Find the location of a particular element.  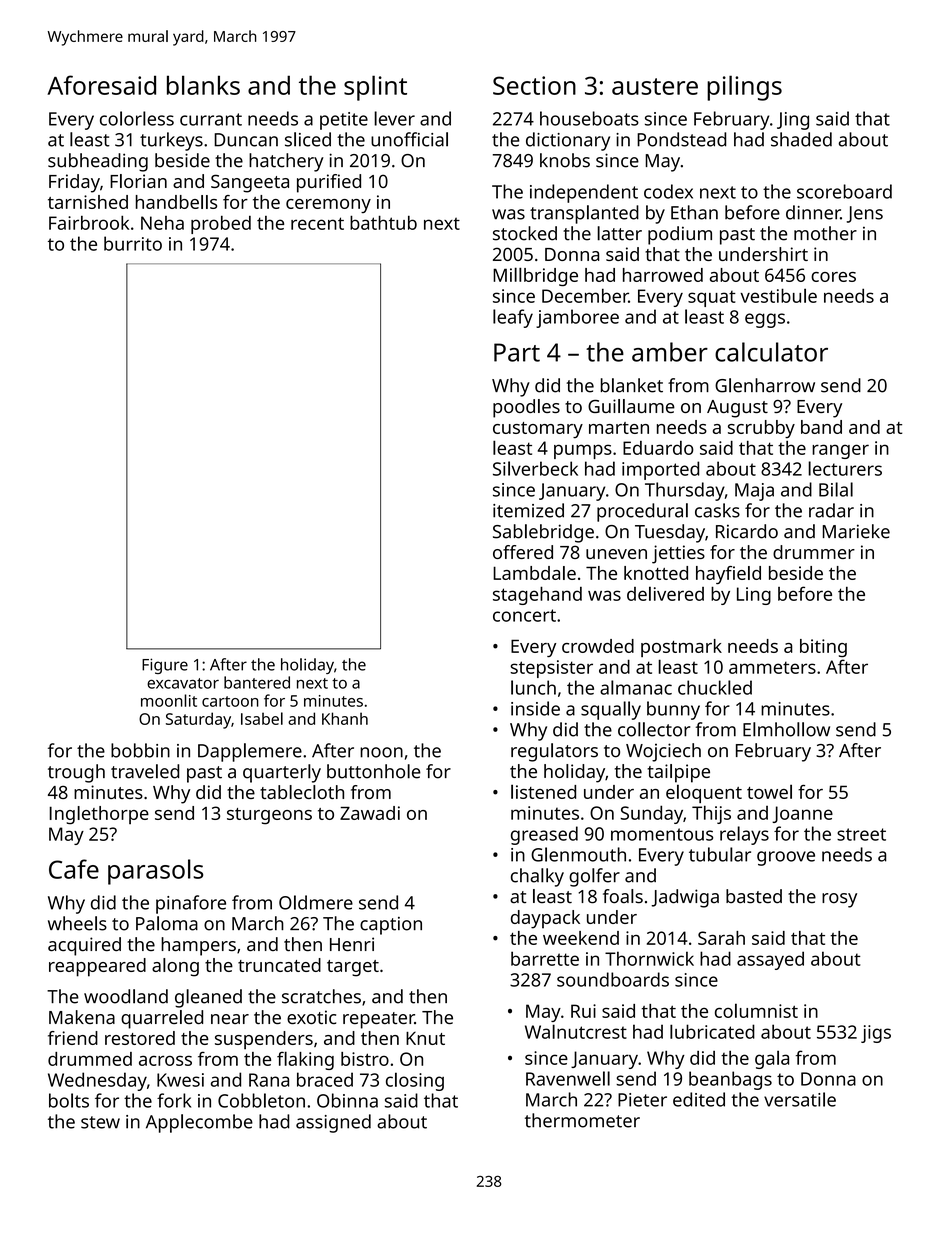

suspenders is located at coordinates (264, 1040).
